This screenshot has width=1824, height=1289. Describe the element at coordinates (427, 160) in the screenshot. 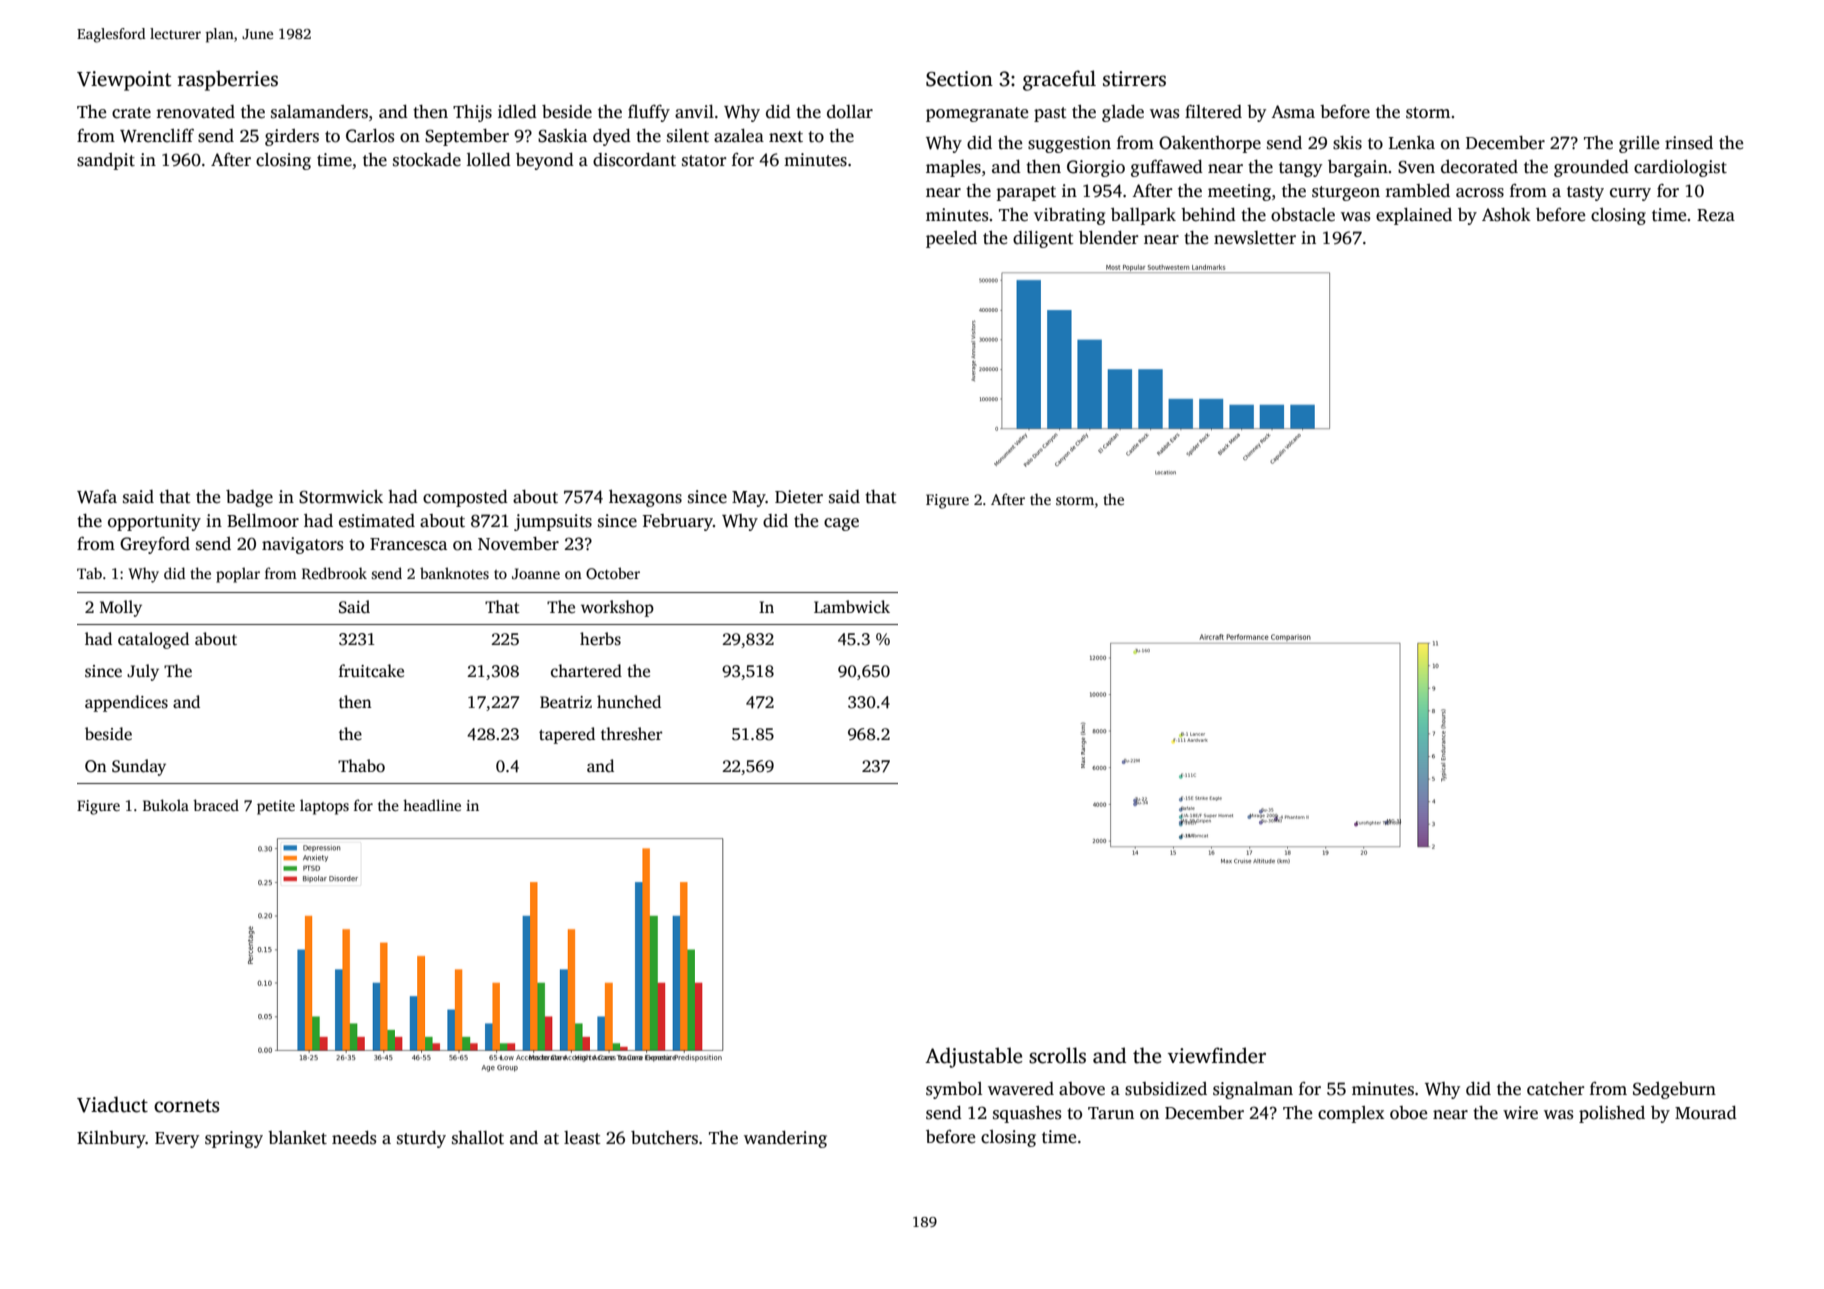

I see `stockade` at that location.
